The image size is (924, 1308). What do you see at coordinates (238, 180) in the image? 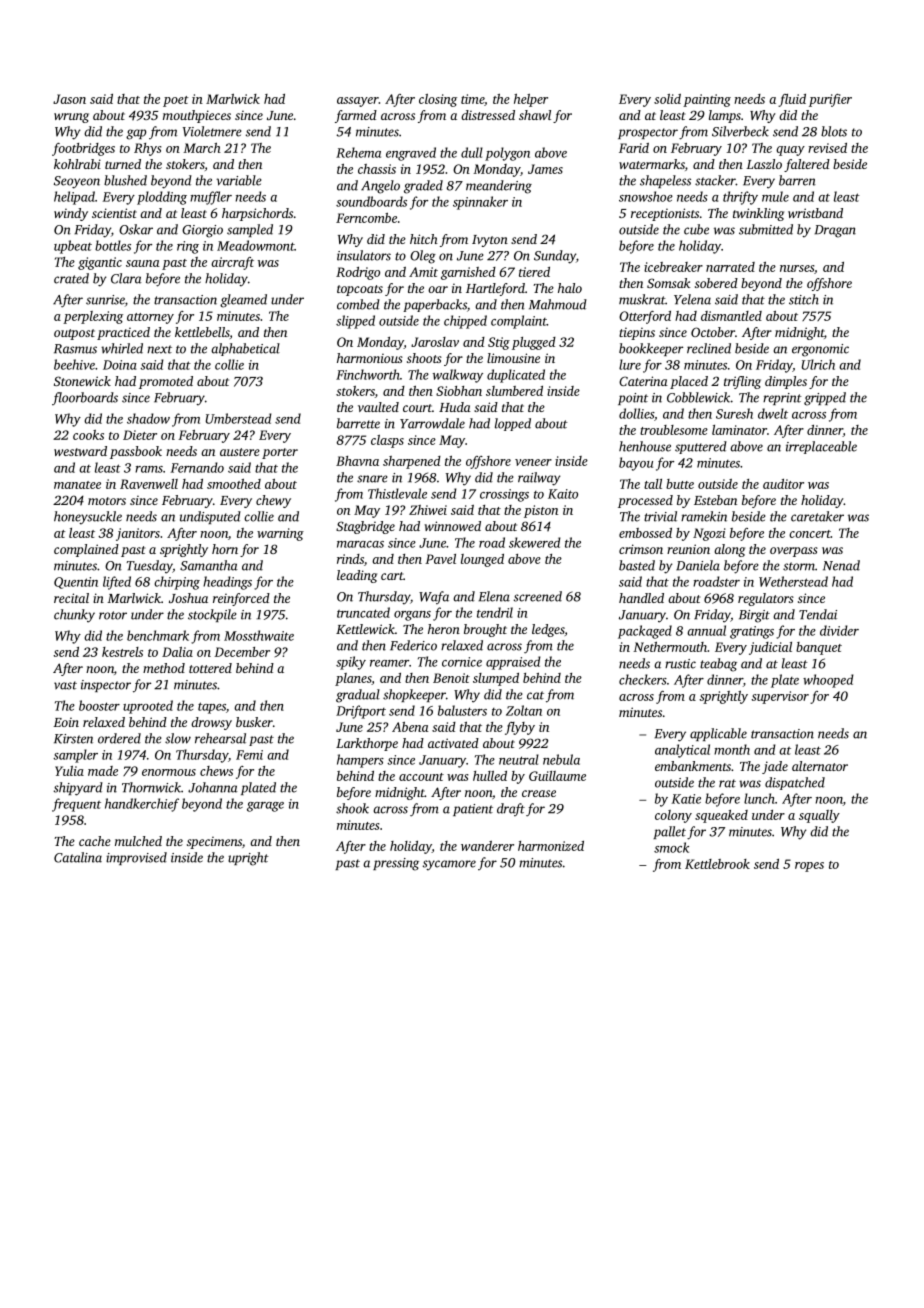
I see `variable` at bounding box center [238, 180].
